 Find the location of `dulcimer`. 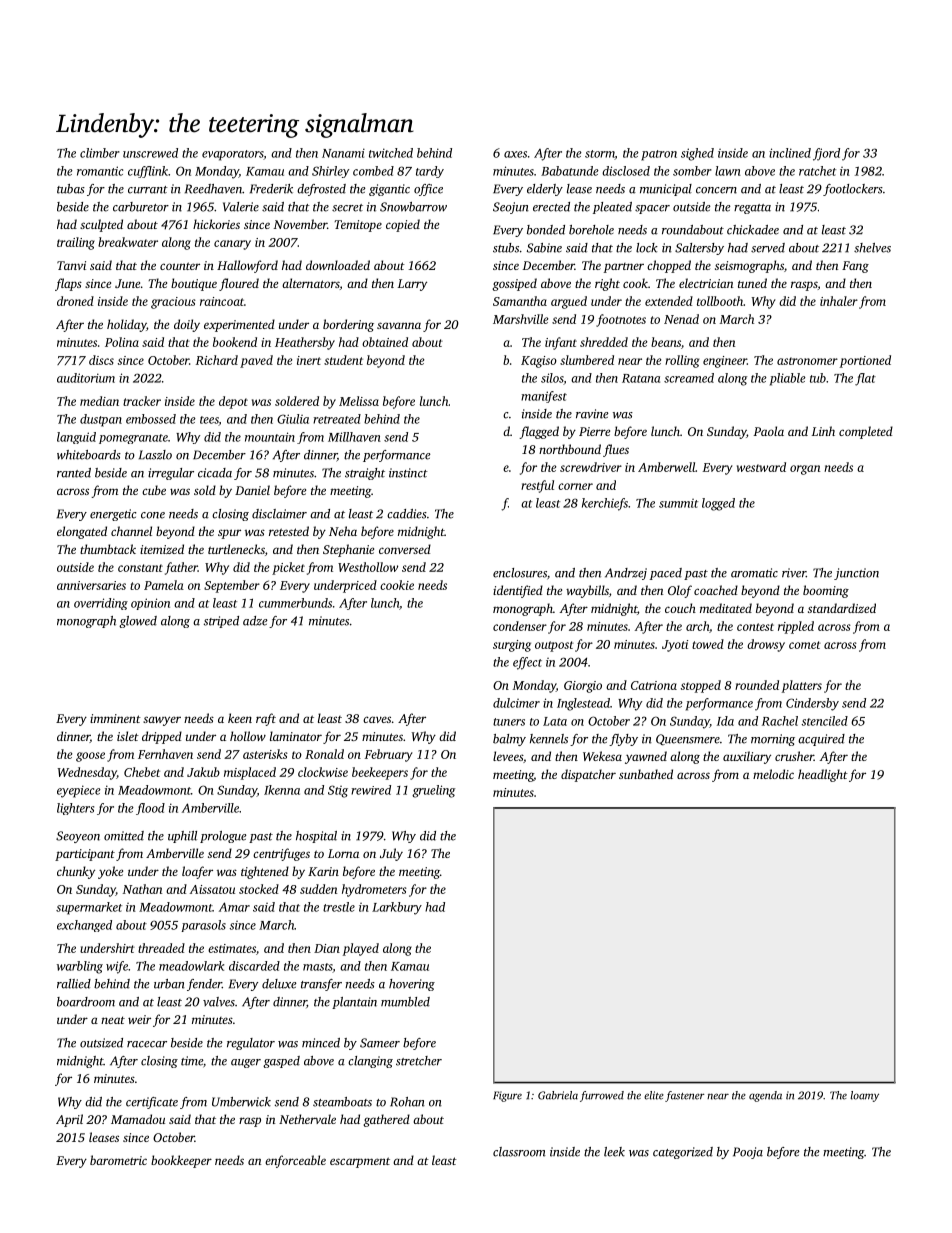

dulcimer is located at coordinates (516, 703).
